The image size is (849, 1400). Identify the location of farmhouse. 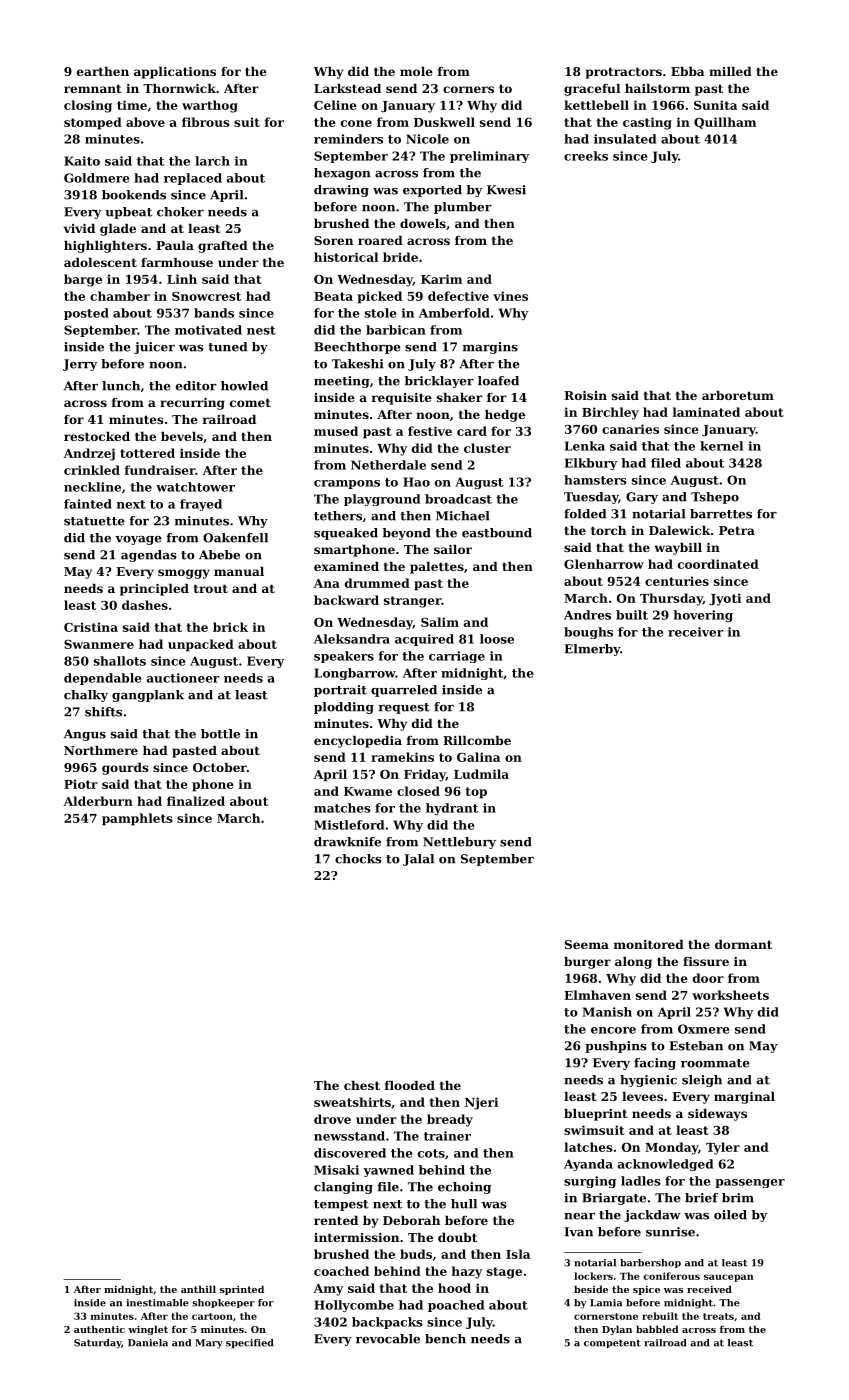
(177, 262).
